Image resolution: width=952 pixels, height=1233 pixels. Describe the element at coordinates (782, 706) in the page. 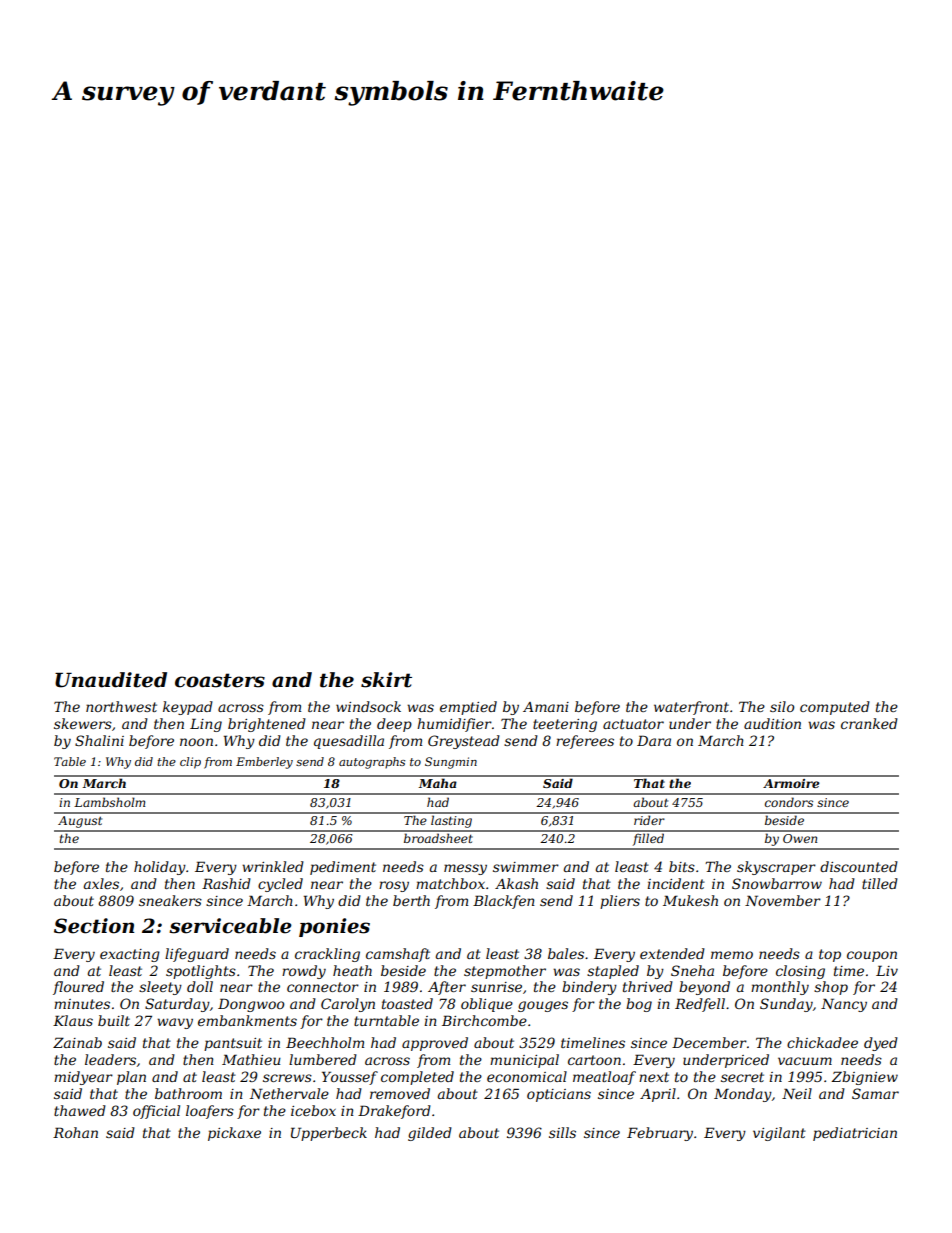

I see `silo` at that location.
